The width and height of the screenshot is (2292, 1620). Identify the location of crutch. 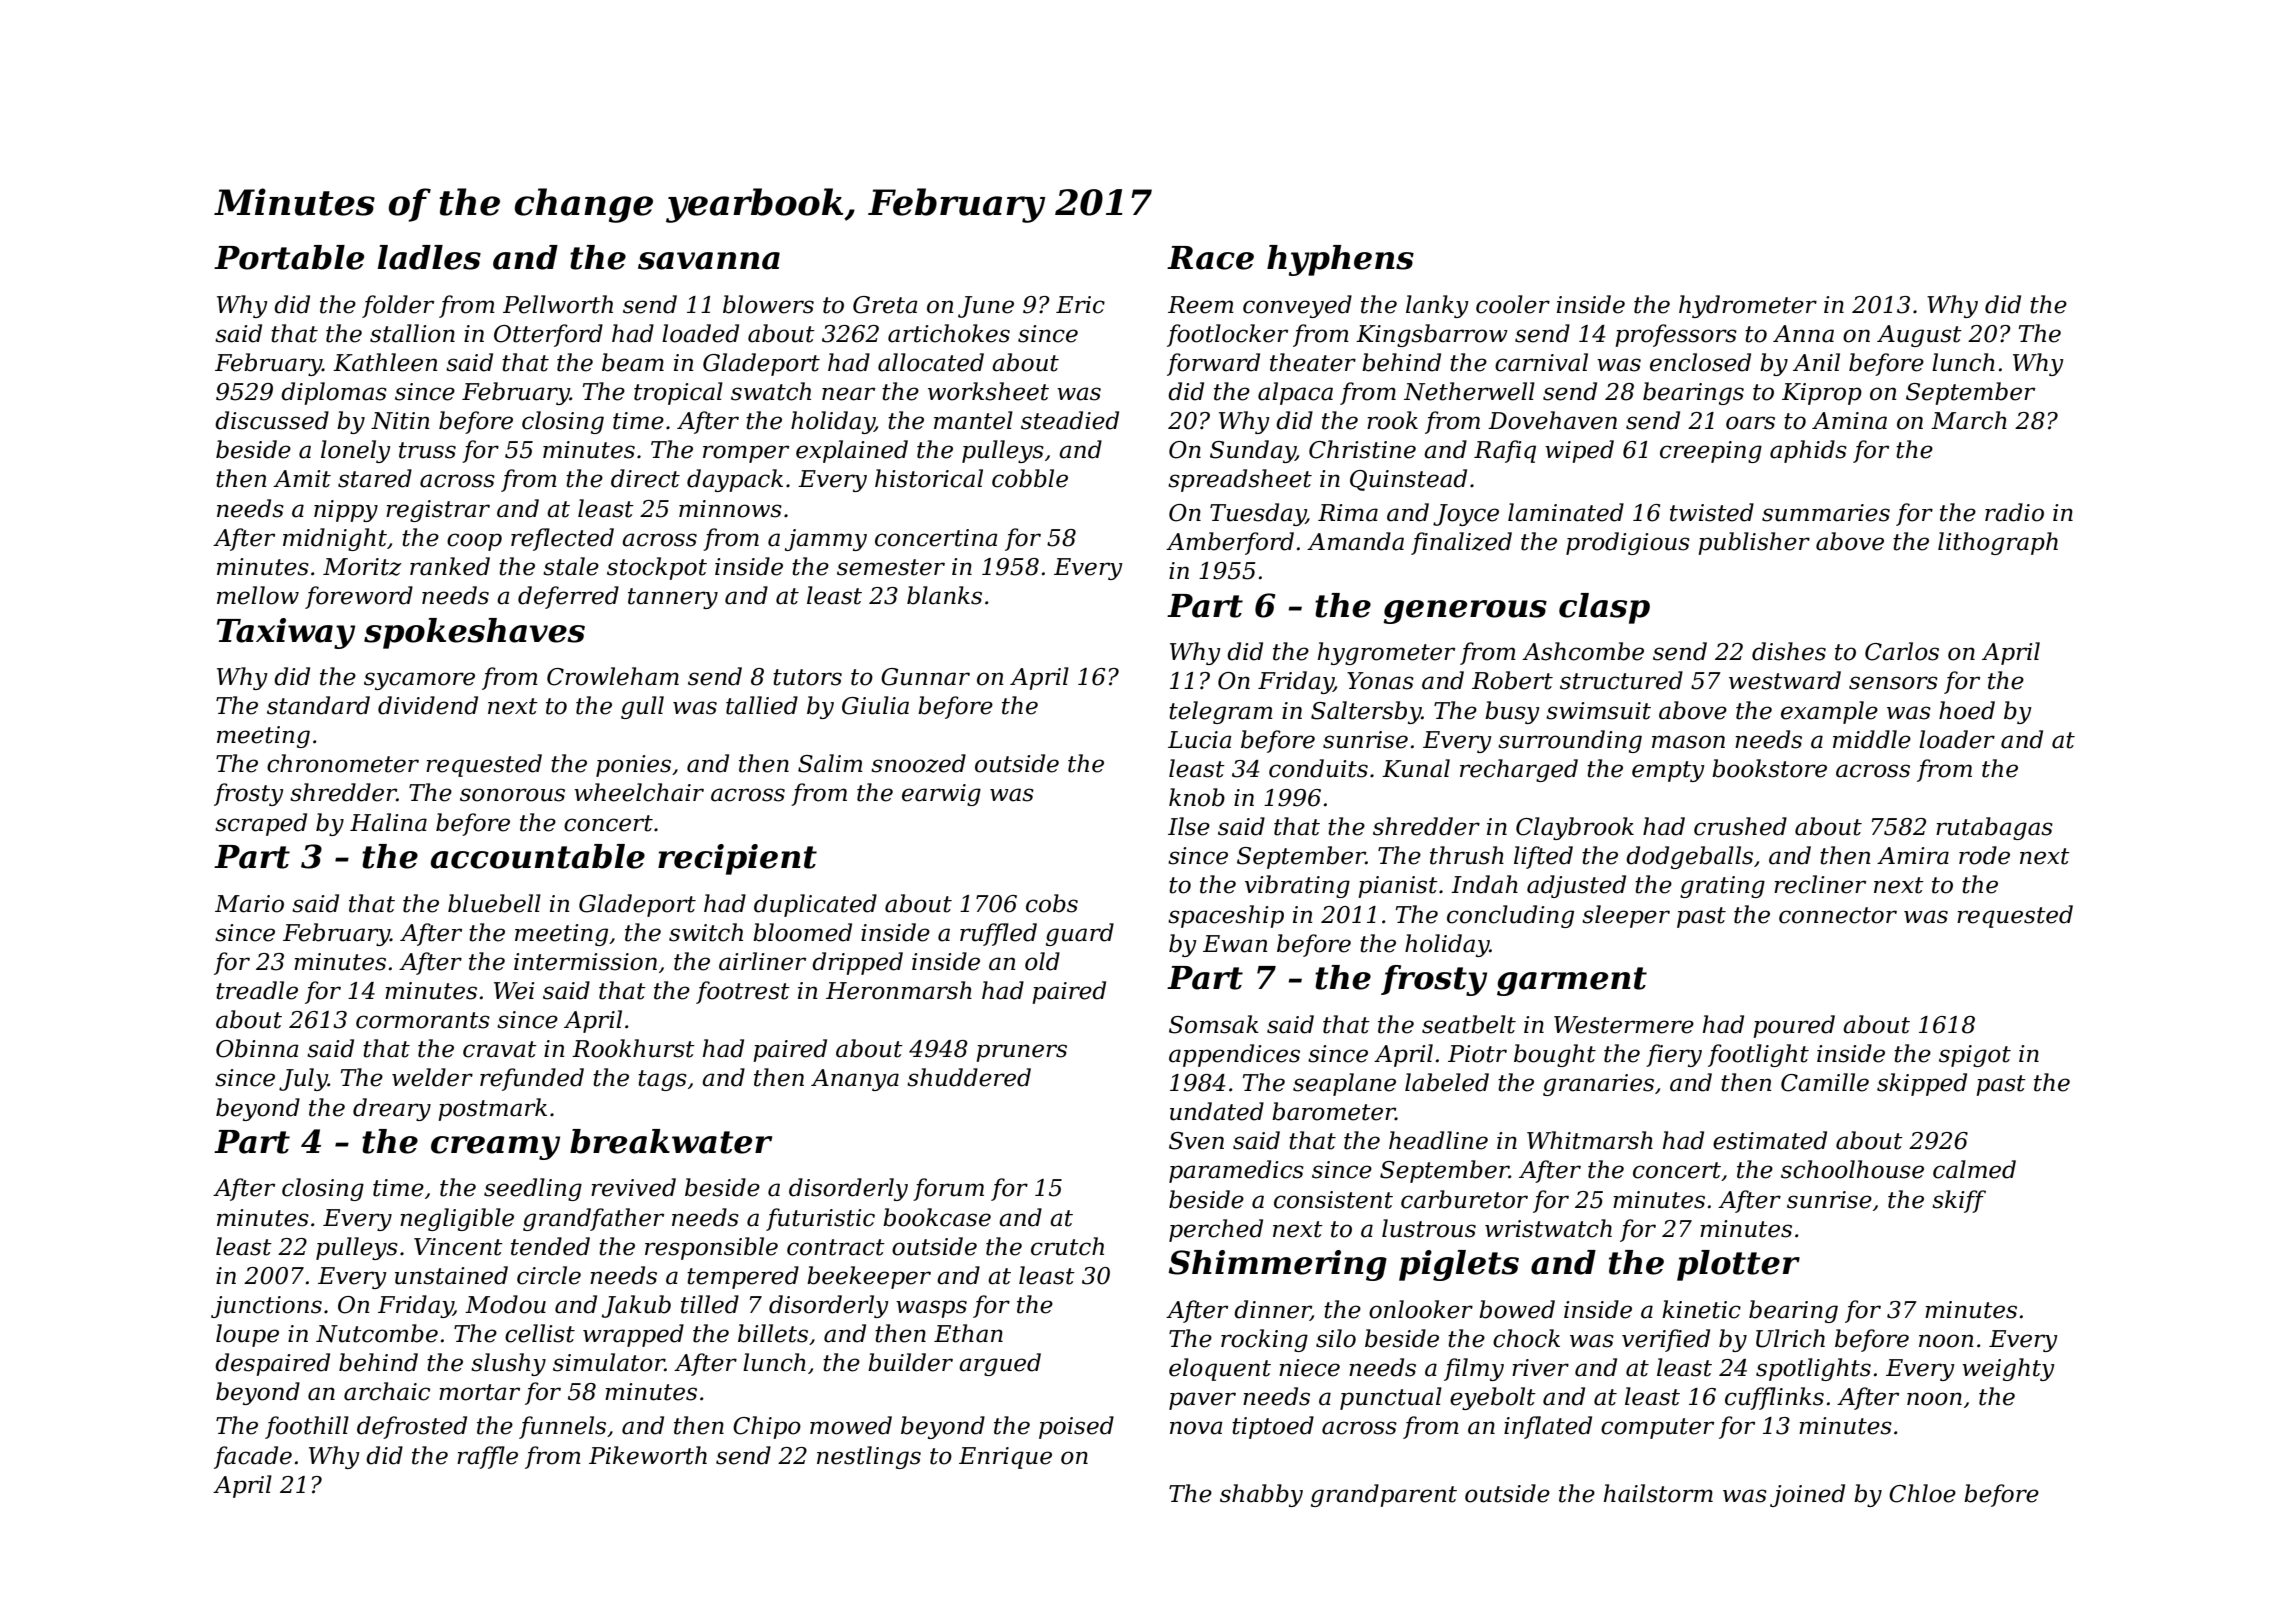
(1067, 1246).
